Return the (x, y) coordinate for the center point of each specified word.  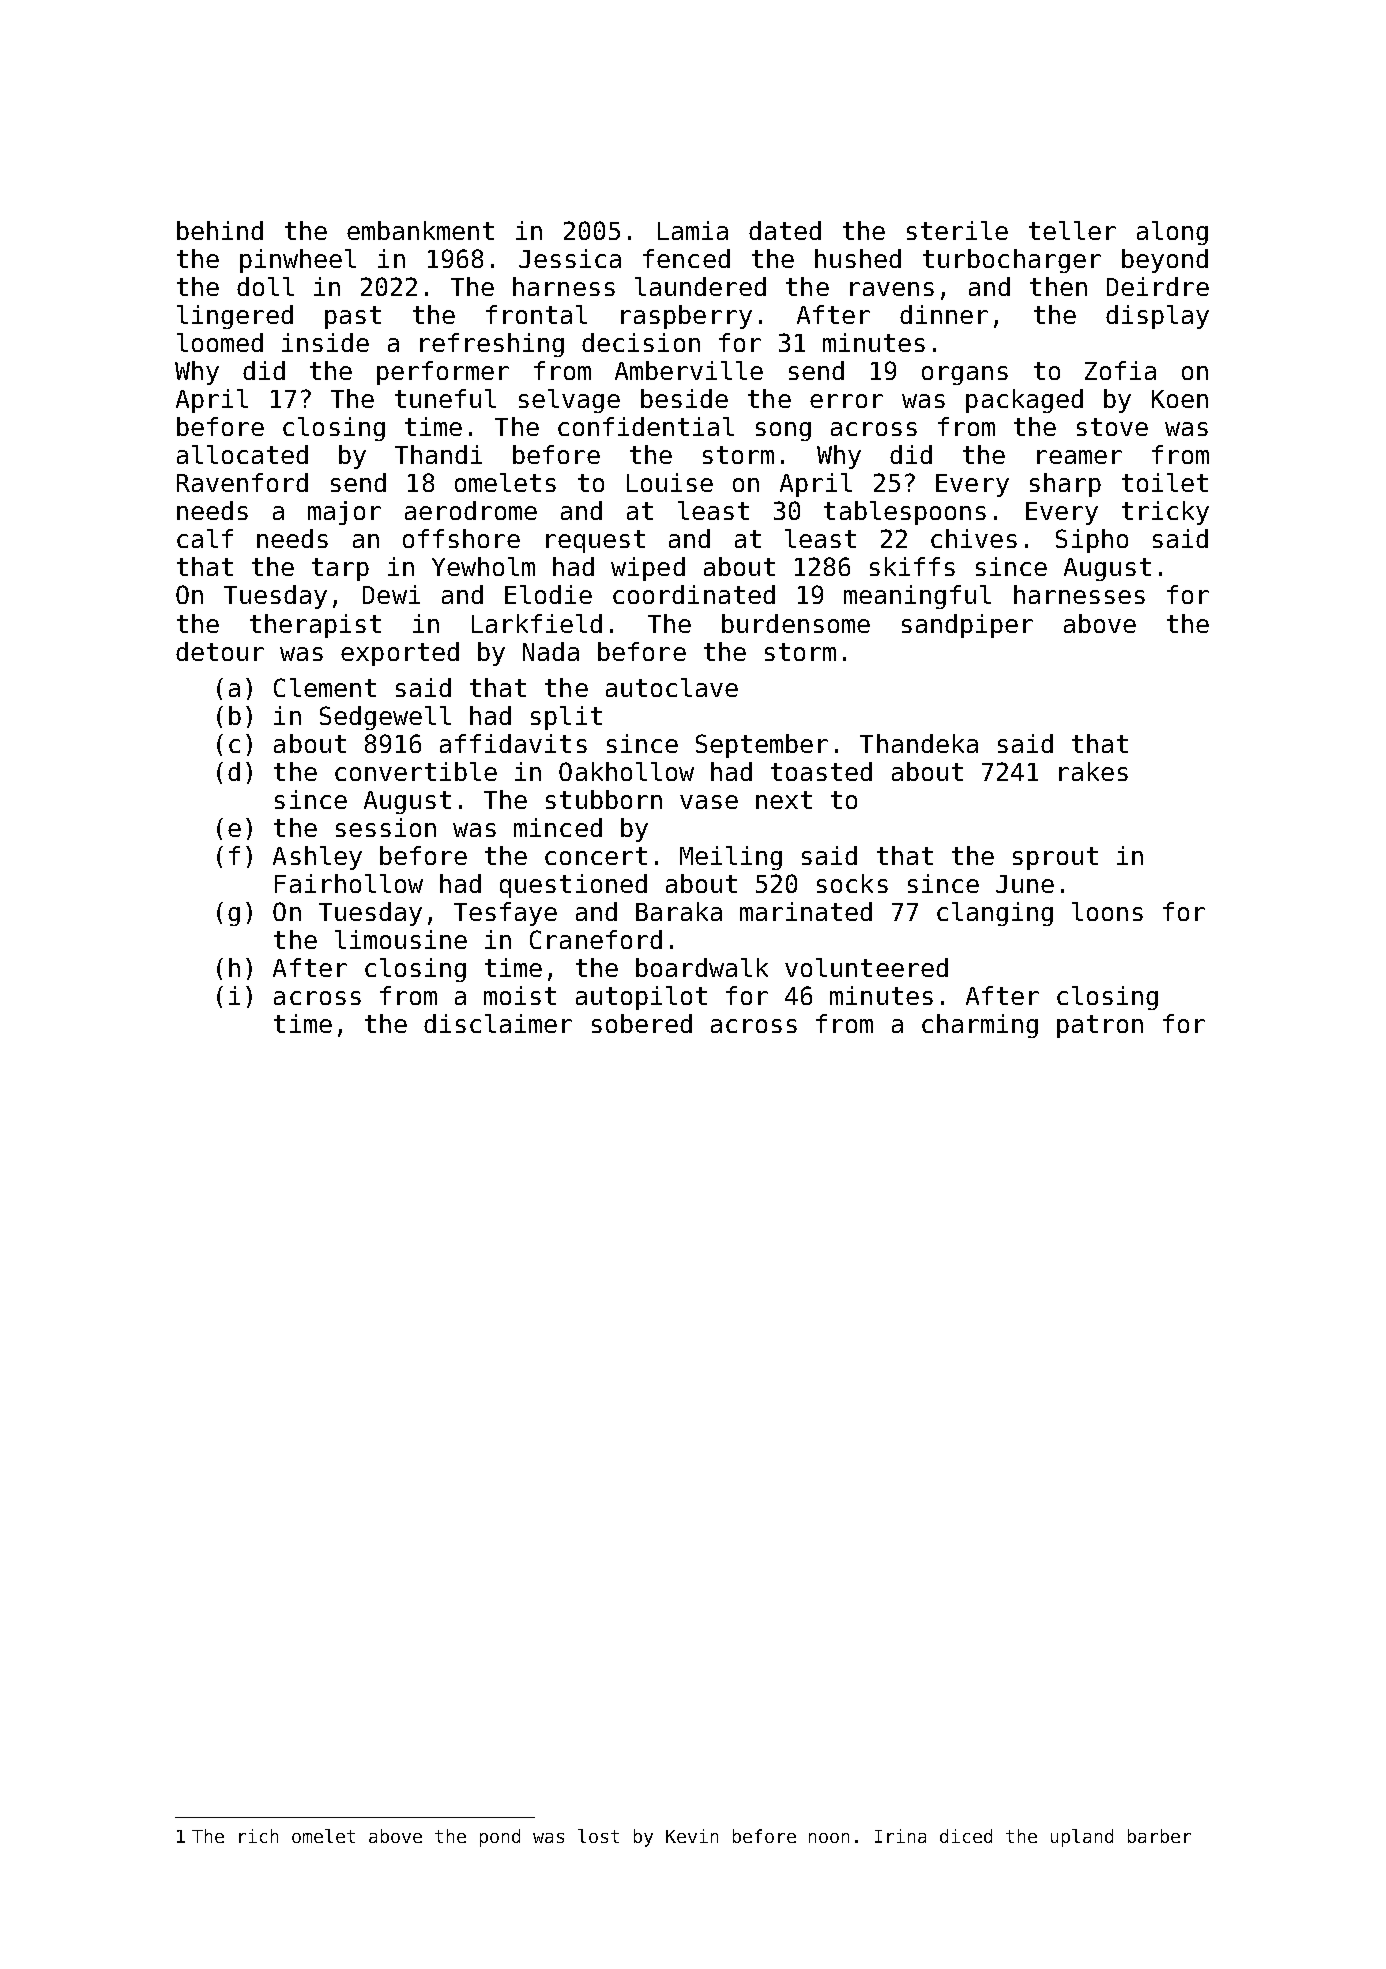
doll (265, 286)
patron (1100, 1026)
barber (1159, 1836)
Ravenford (242, 482)
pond (500, 1838)
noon (829, 1838)
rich (258, 1836)
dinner (944, 314)
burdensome (796, 623)
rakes (1093, 771)
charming (980, 1026)
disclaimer (498, 1023)
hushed (858, 258)
